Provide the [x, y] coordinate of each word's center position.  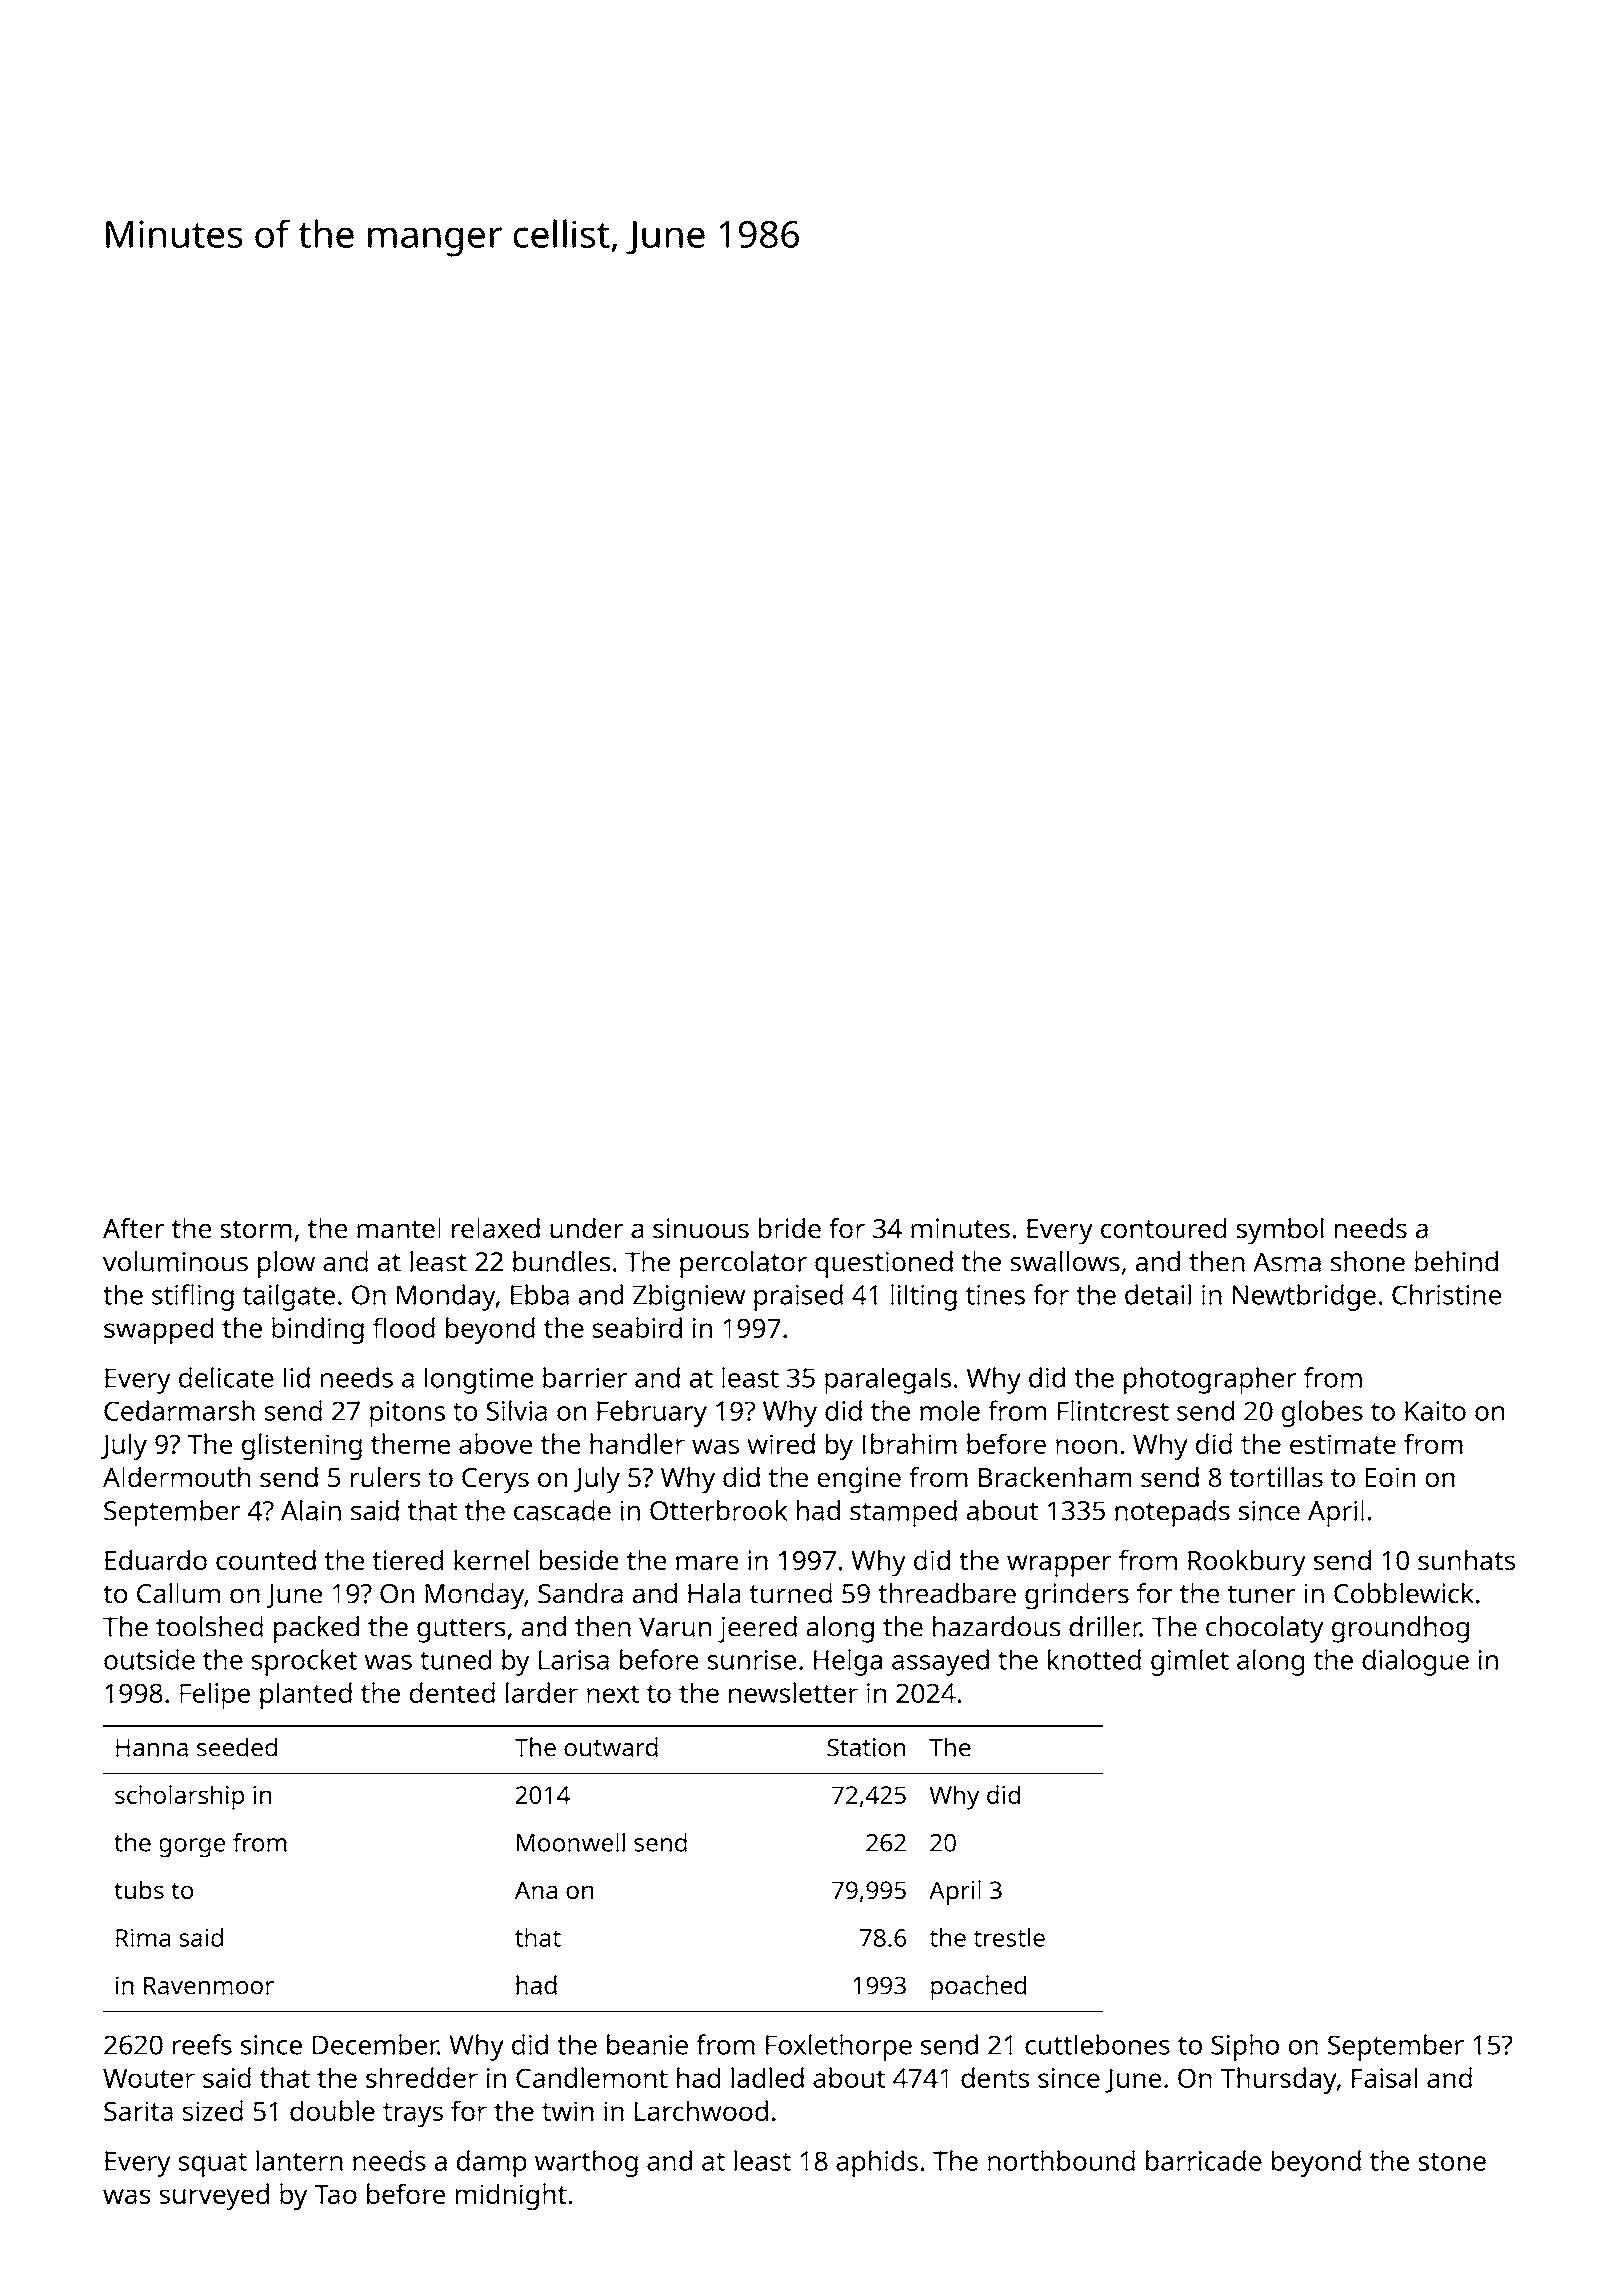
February [652, 1413]
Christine [1446, 1294]
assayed [940, 1662]
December [375, 2044]
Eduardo [156, 1560]
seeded [237, 1747]
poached [978, 1987]
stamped [903, 1513]
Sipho [1245, 2047]
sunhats [1466, 1560]
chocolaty [1265, 1629]
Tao [335, 2194]
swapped [158, 1330]
